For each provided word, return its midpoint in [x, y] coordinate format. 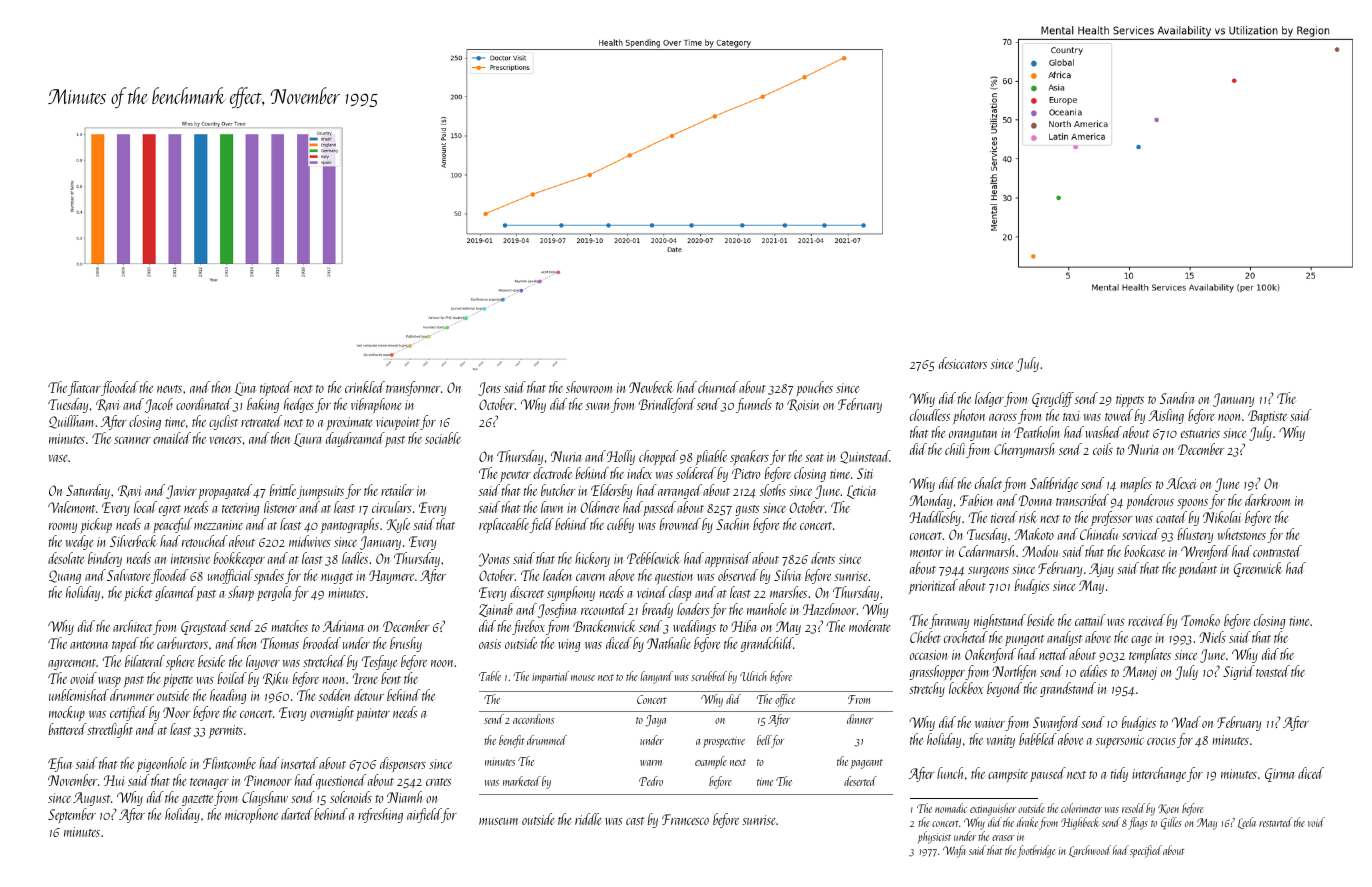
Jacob [159, 405]
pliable [711, 457]
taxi [1071, 416]
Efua [60, 764]
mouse [583, 678]
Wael [1186, 722]
